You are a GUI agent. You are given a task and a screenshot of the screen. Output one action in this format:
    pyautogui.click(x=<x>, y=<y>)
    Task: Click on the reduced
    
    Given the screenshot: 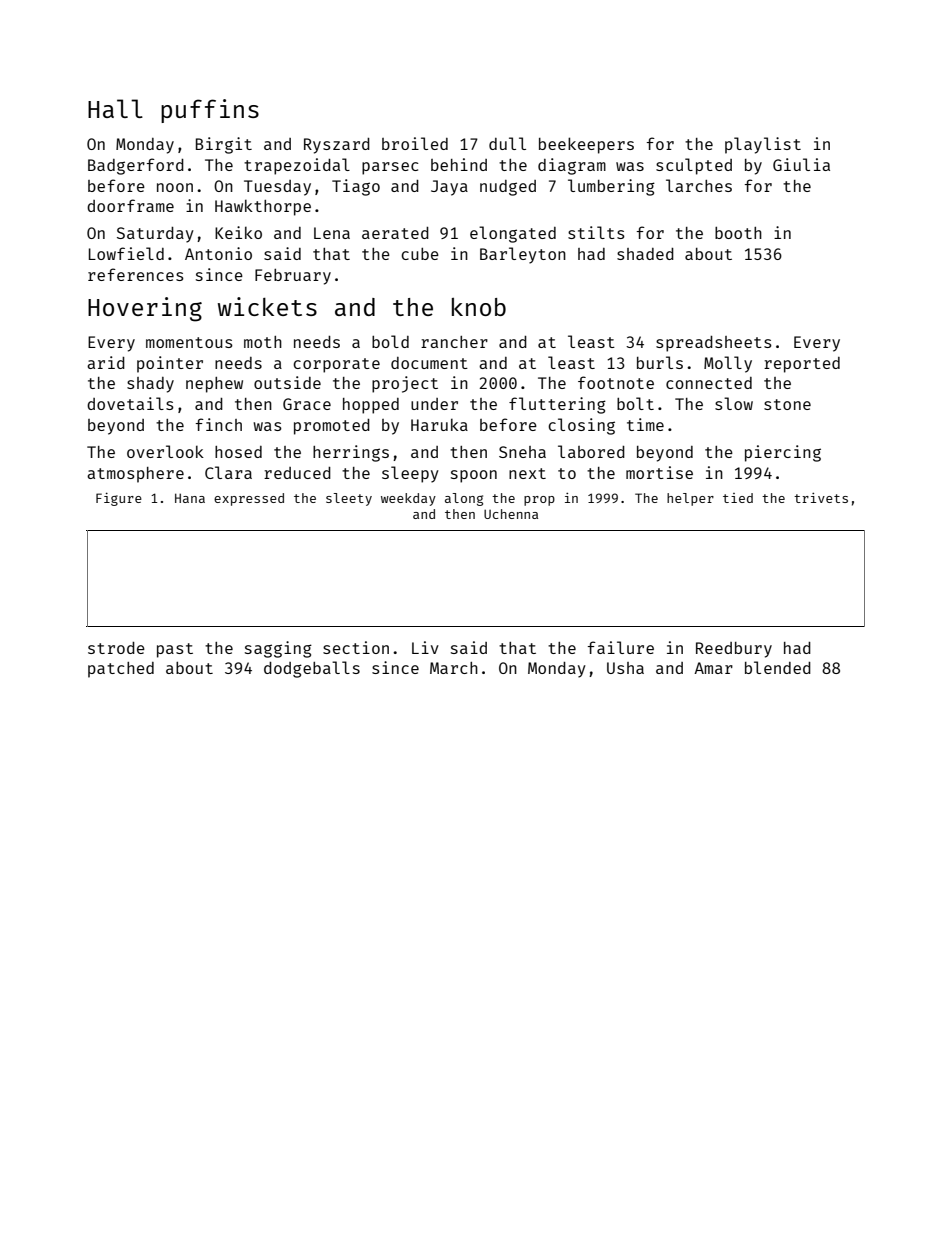 What is the action you would take?
    pyautogui.click(x=297, y=473)
